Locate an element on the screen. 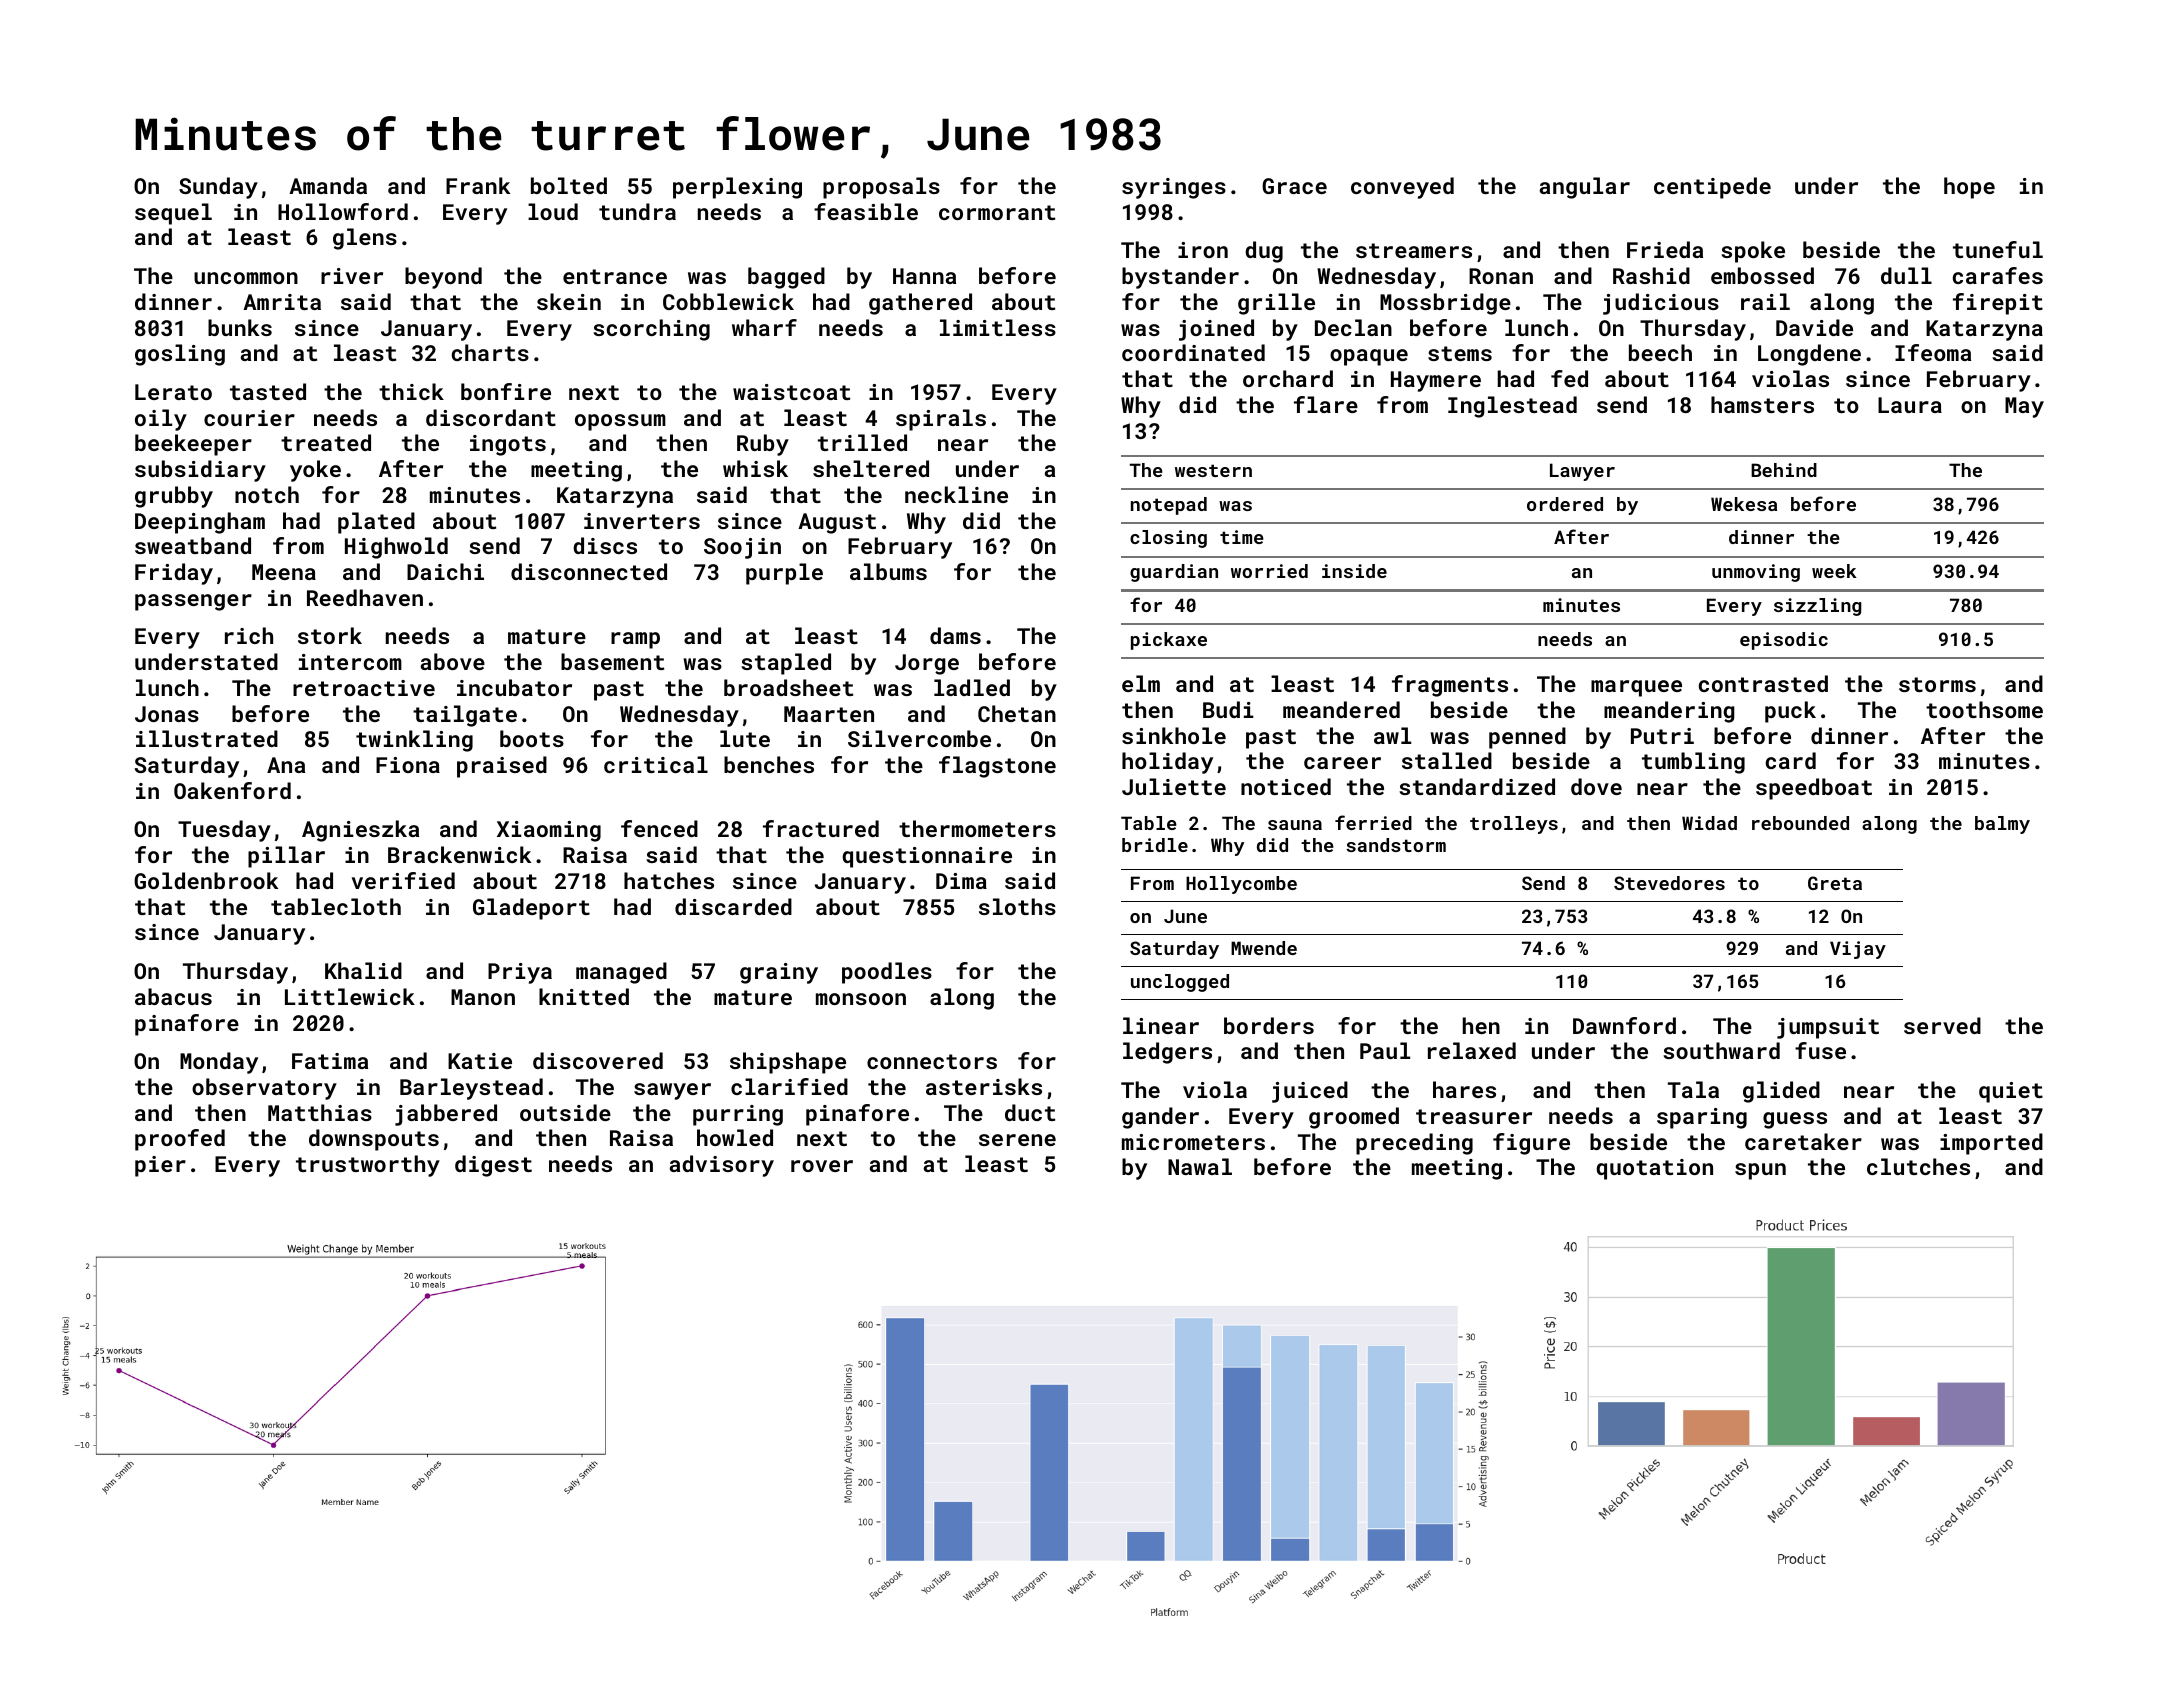 The width and height of the screenshot is (2178, 1683). sweatband is located at coordinates (193, 545).
